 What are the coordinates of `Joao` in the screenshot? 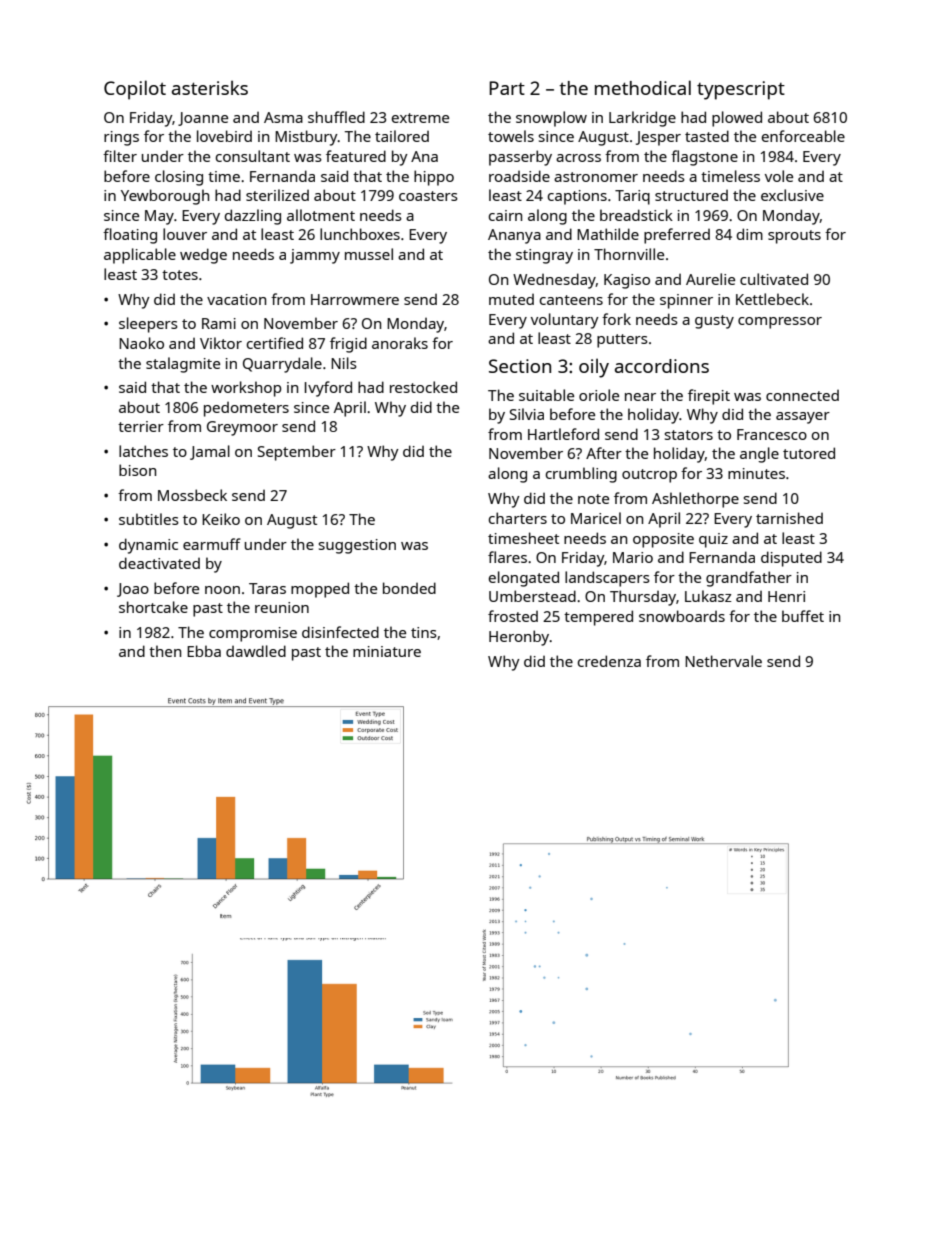 It's located at (133, 590).
